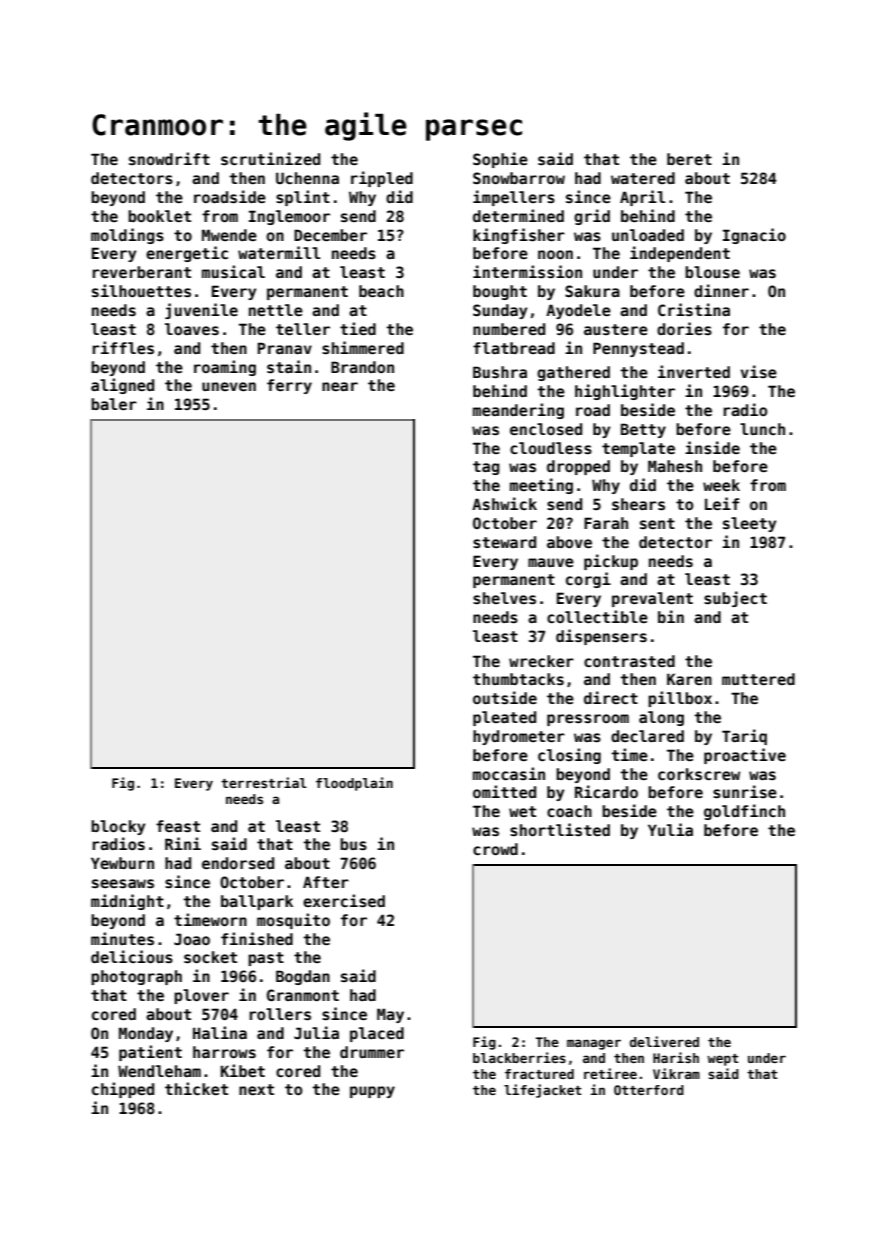 The width and height of the document is (887, 1258). Describe the element at coordinates (196, 1088) in the document. I see `thicket` at that location.
